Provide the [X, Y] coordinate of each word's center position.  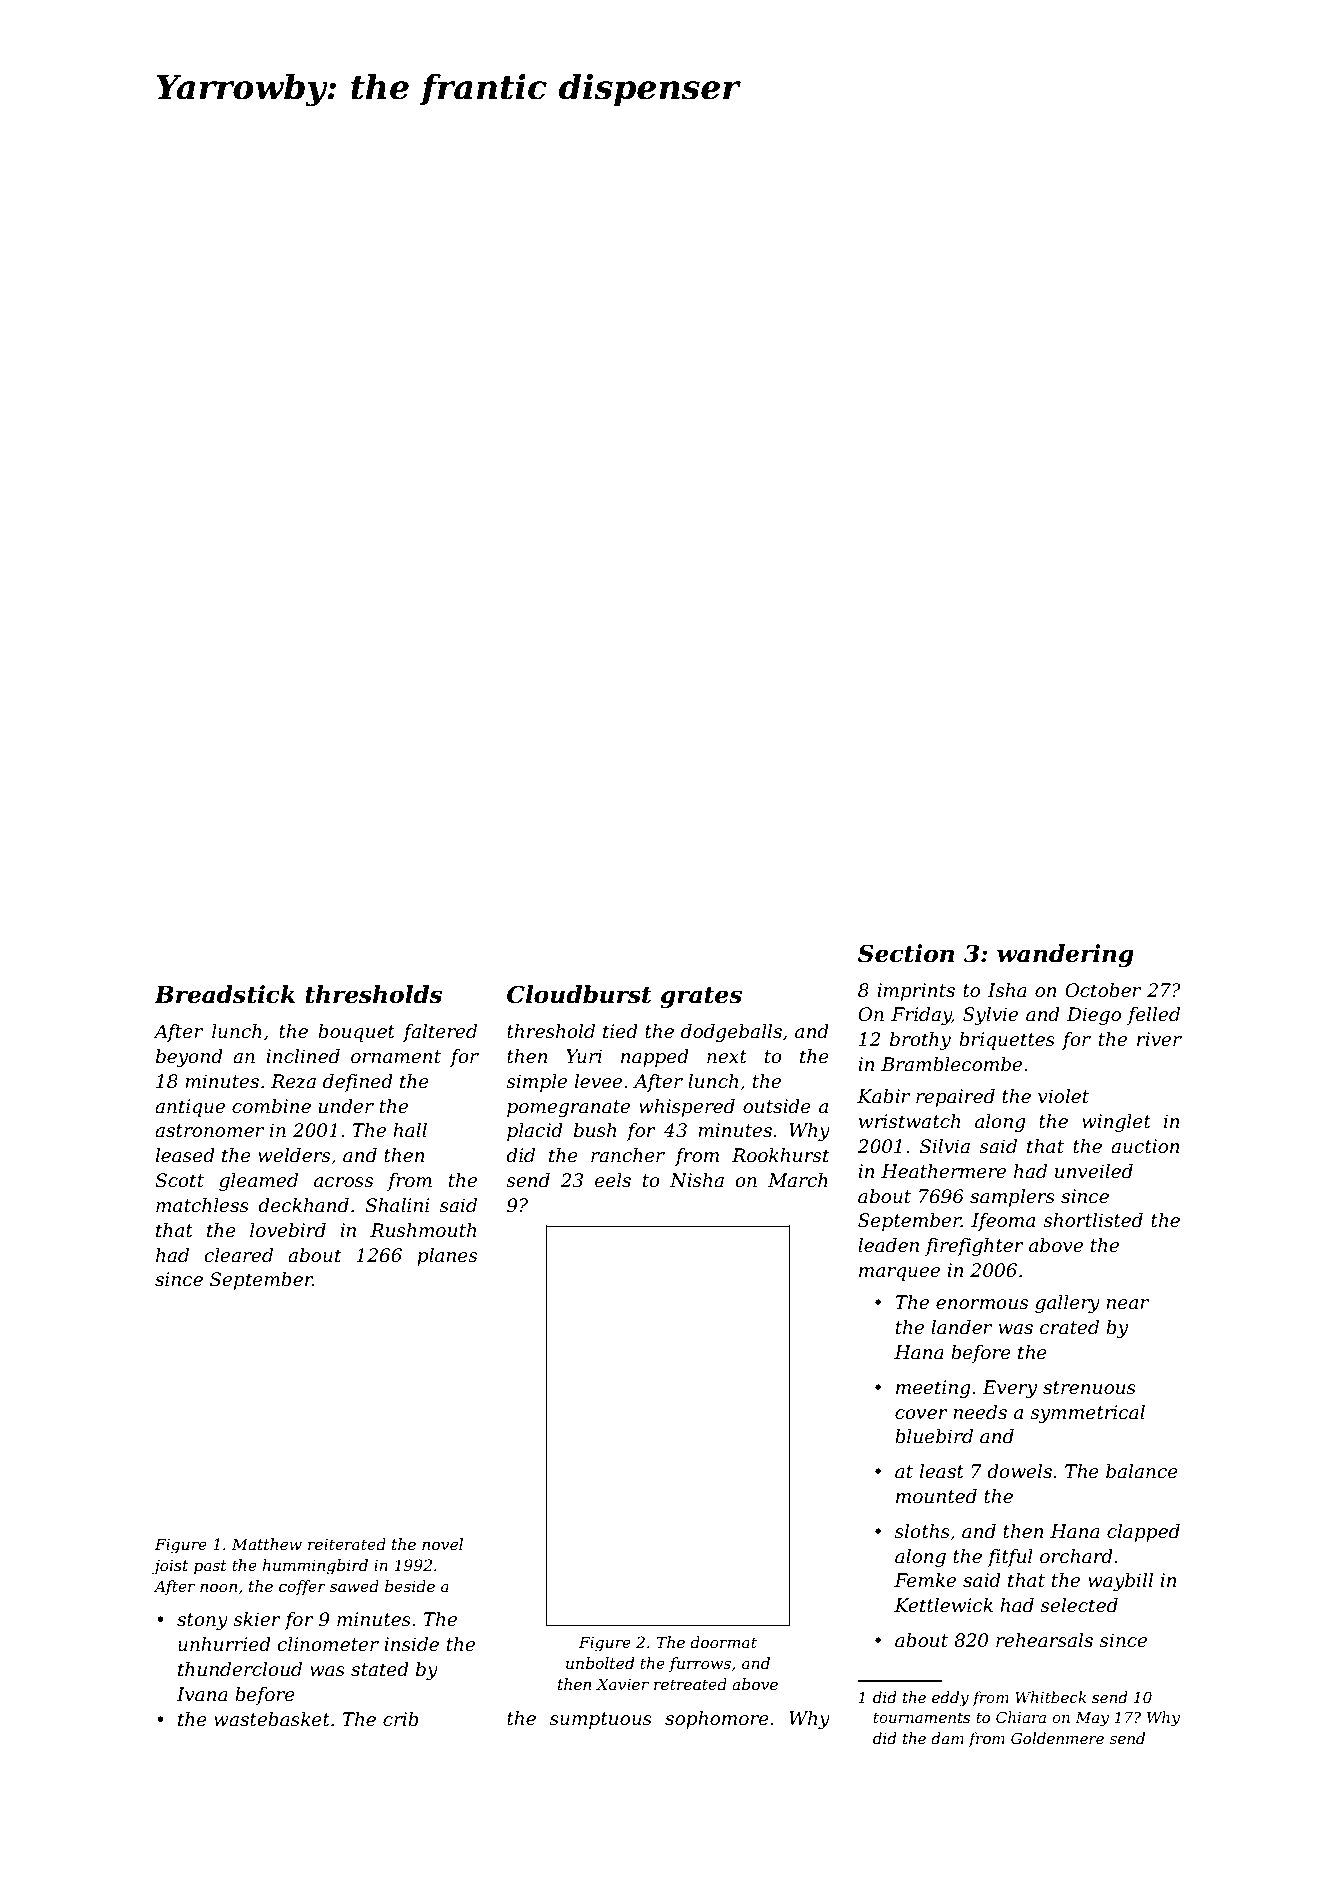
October [1103, 990]
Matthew [267, 1544]
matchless [202, 1205]
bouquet [356, 1033]
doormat [723, 1642]
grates [701, 997]
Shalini [397, 1205]
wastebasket [272, 1719]
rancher [628, 1155]
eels [613, 1180]
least [942, 1471]
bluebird [934, 1436]
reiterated [347, 1544]
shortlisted [1093, 1220]
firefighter [974, 1247]
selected [1079, 1605]
